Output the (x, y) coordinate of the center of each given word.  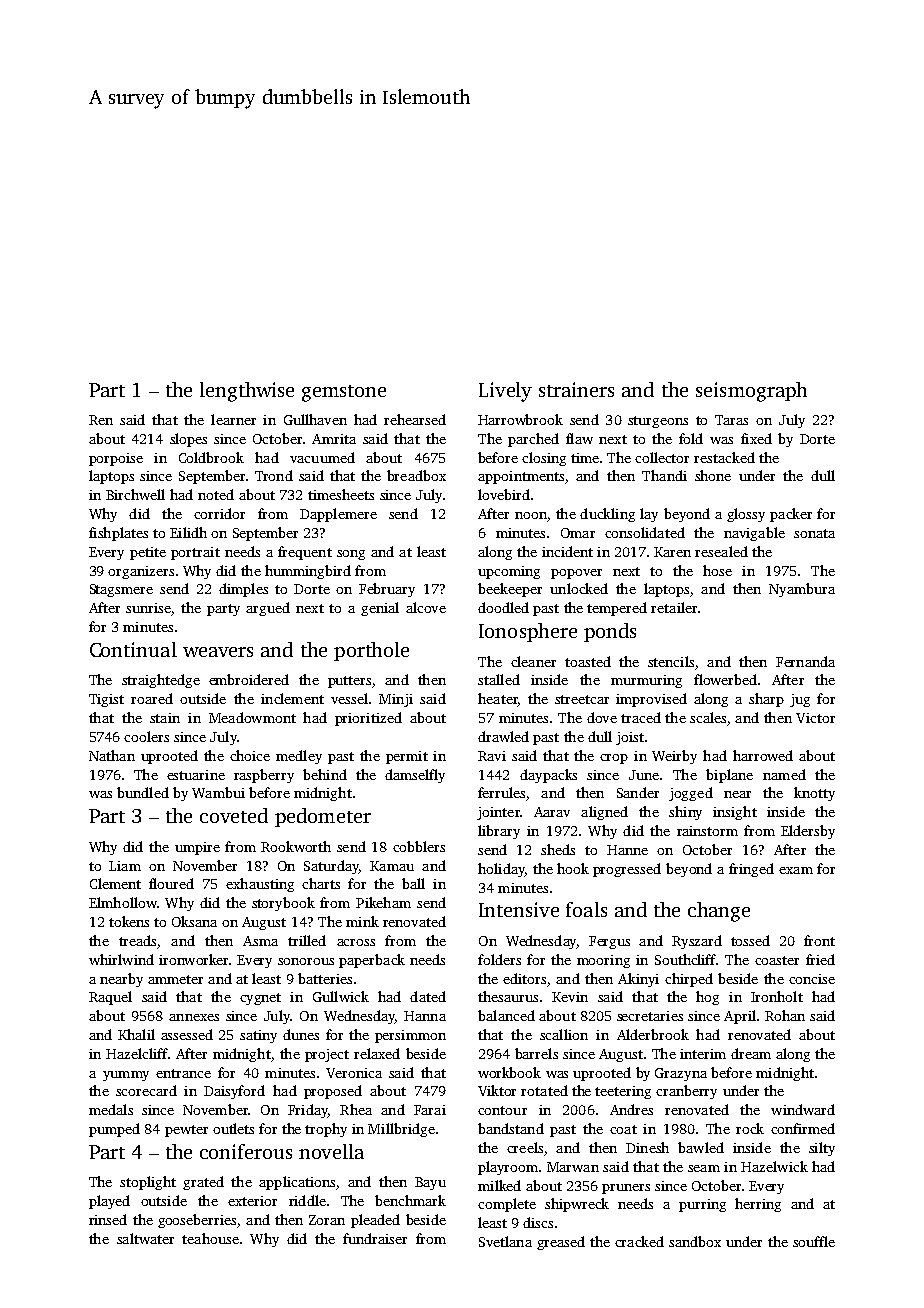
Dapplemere (338, 515)
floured (171, 883)
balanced (506, 1015)
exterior (252, 1201)
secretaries (650, 1016)
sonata (814, 533)
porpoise (116, 459)
